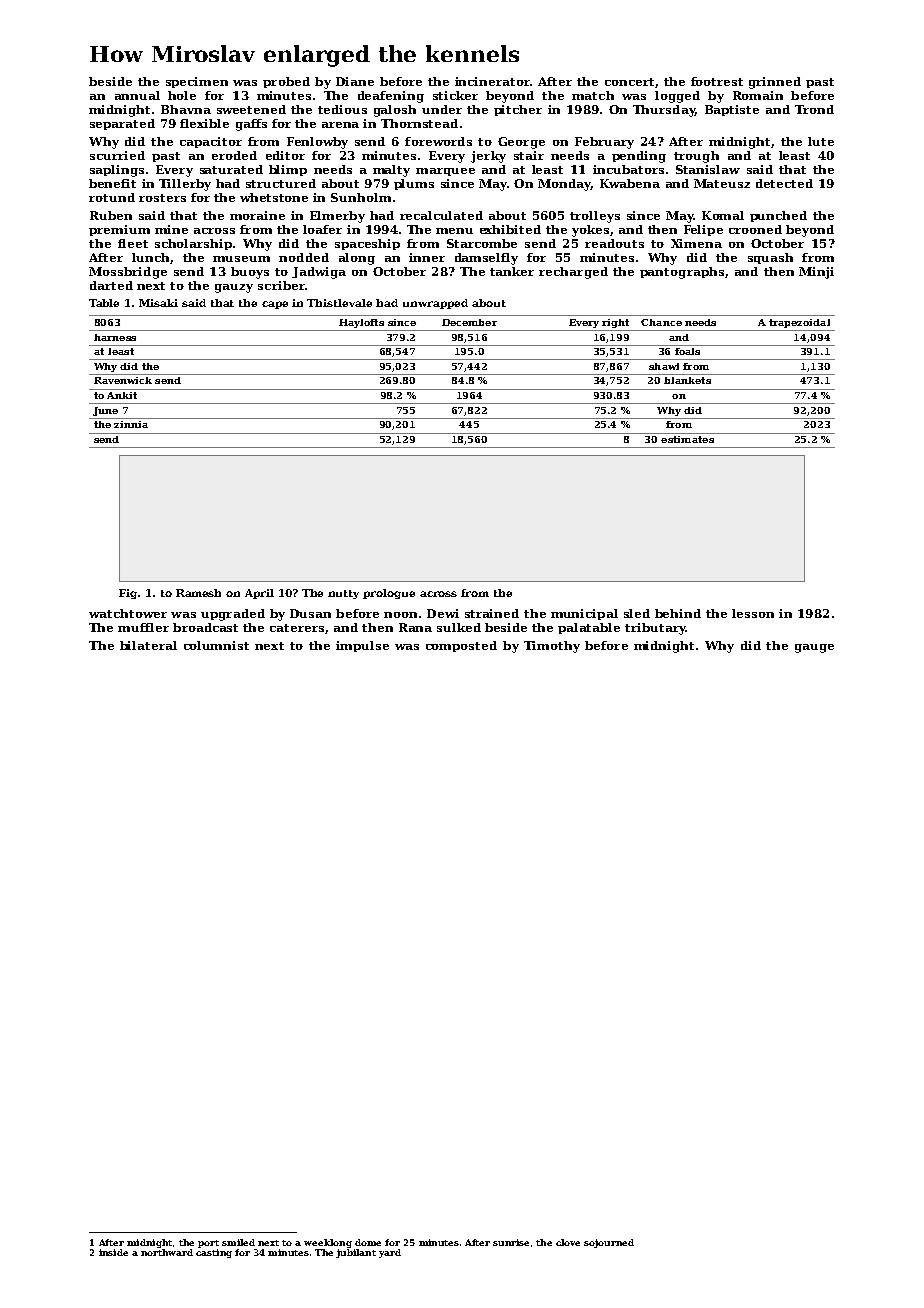 This screenshot has width=924, height=1308. What do you see at coordinates (368, 1242) in the screenshot?
I see `dome` at bounding box center [368, 1242].
